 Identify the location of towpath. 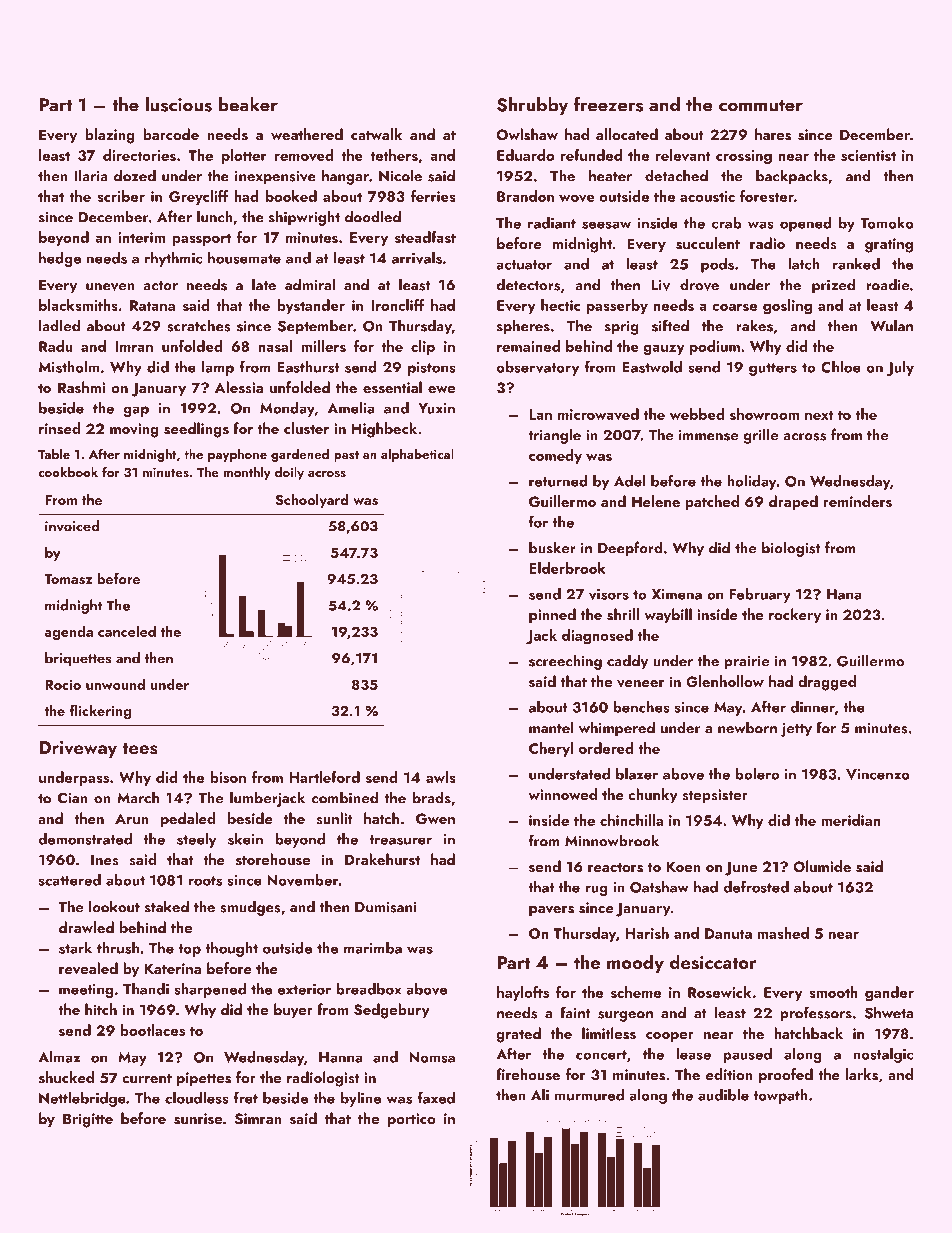
(780, 1096).
